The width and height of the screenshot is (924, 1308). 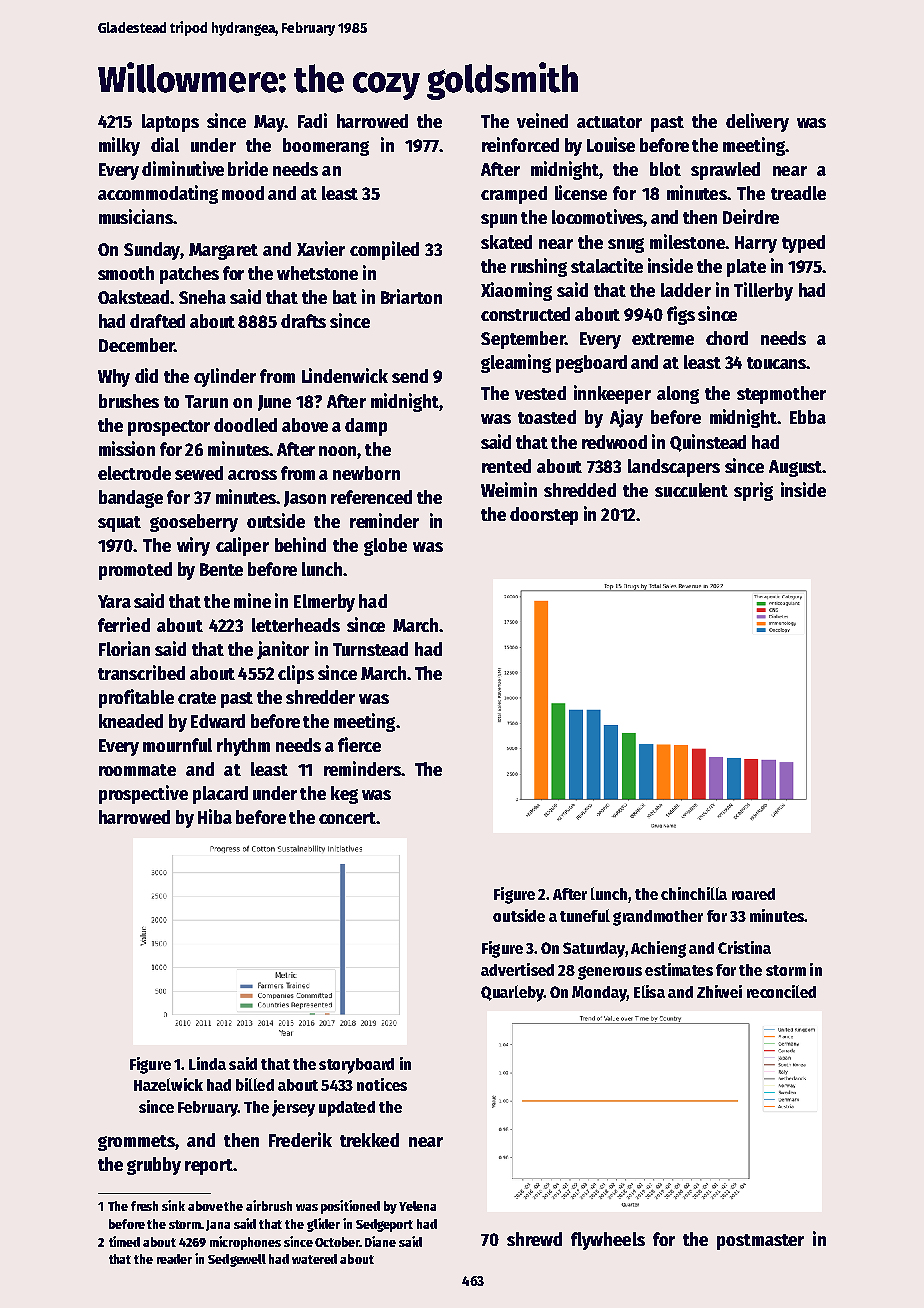 What do you see at coordinates (225, 377) in the screenshot?
I see `cylinder` at bounding box center [225, 377].
